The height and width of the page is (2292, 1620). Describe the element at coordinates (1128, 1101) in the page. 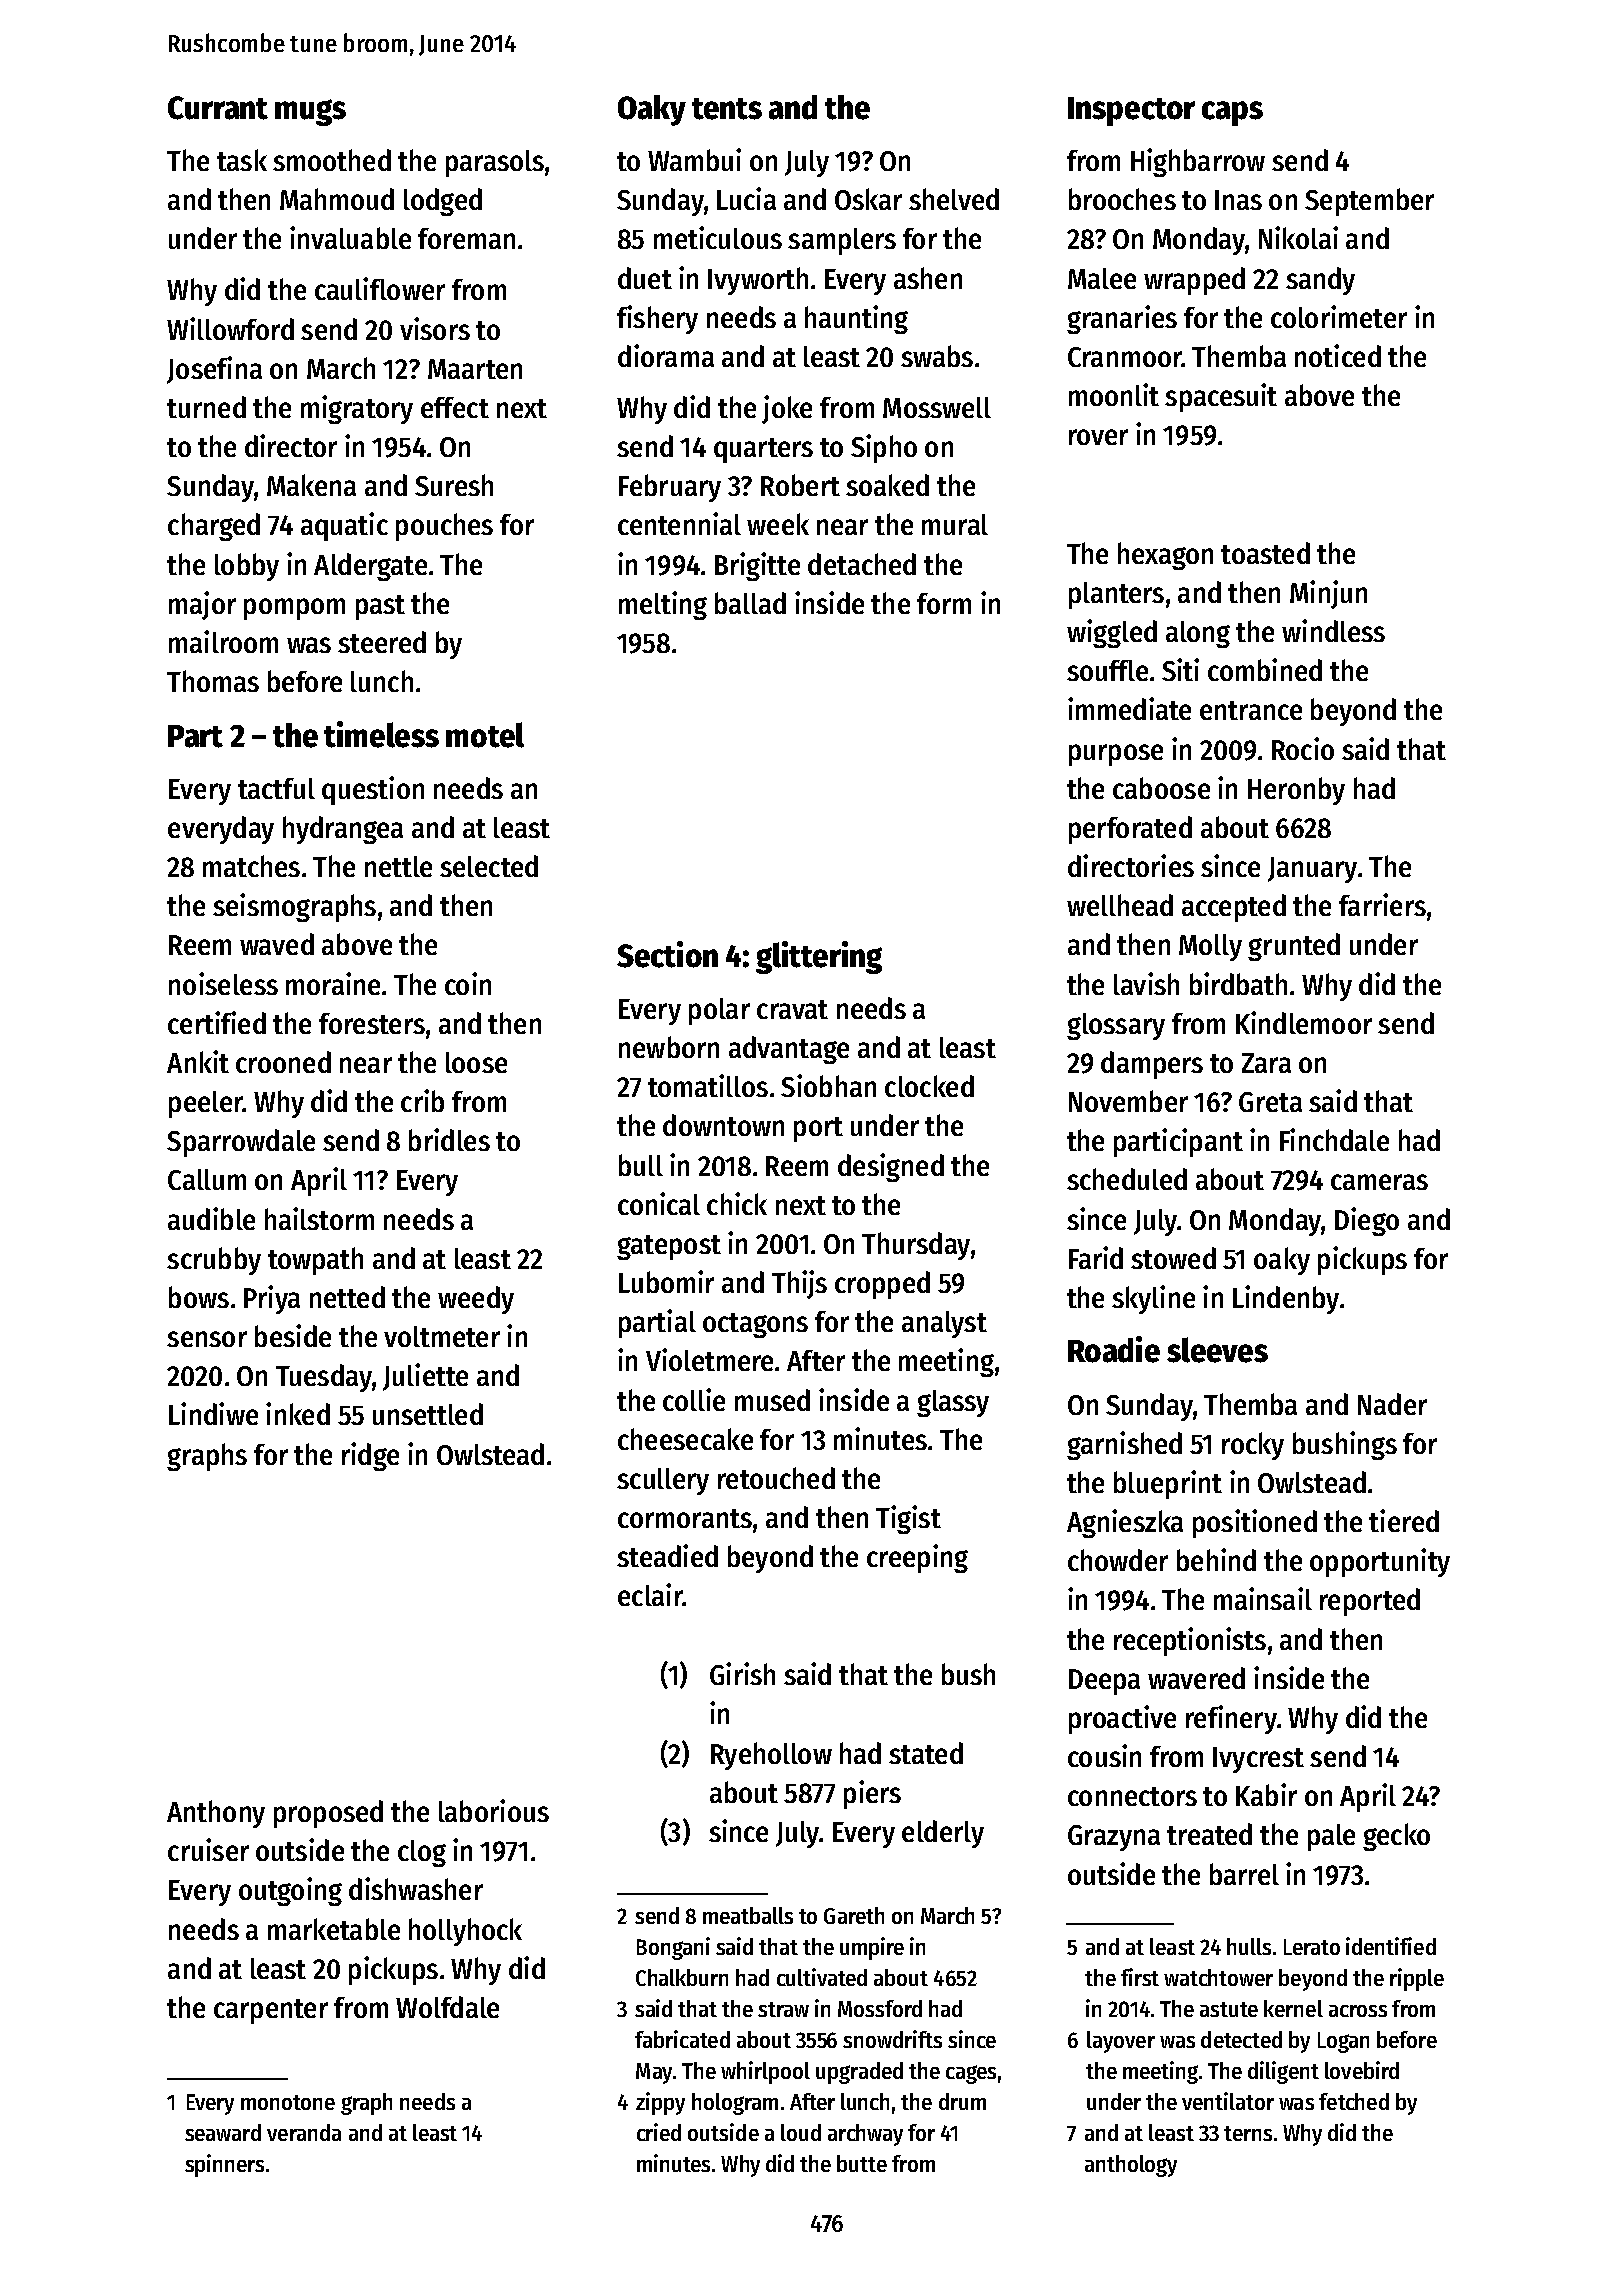

I see `November` at that location.
